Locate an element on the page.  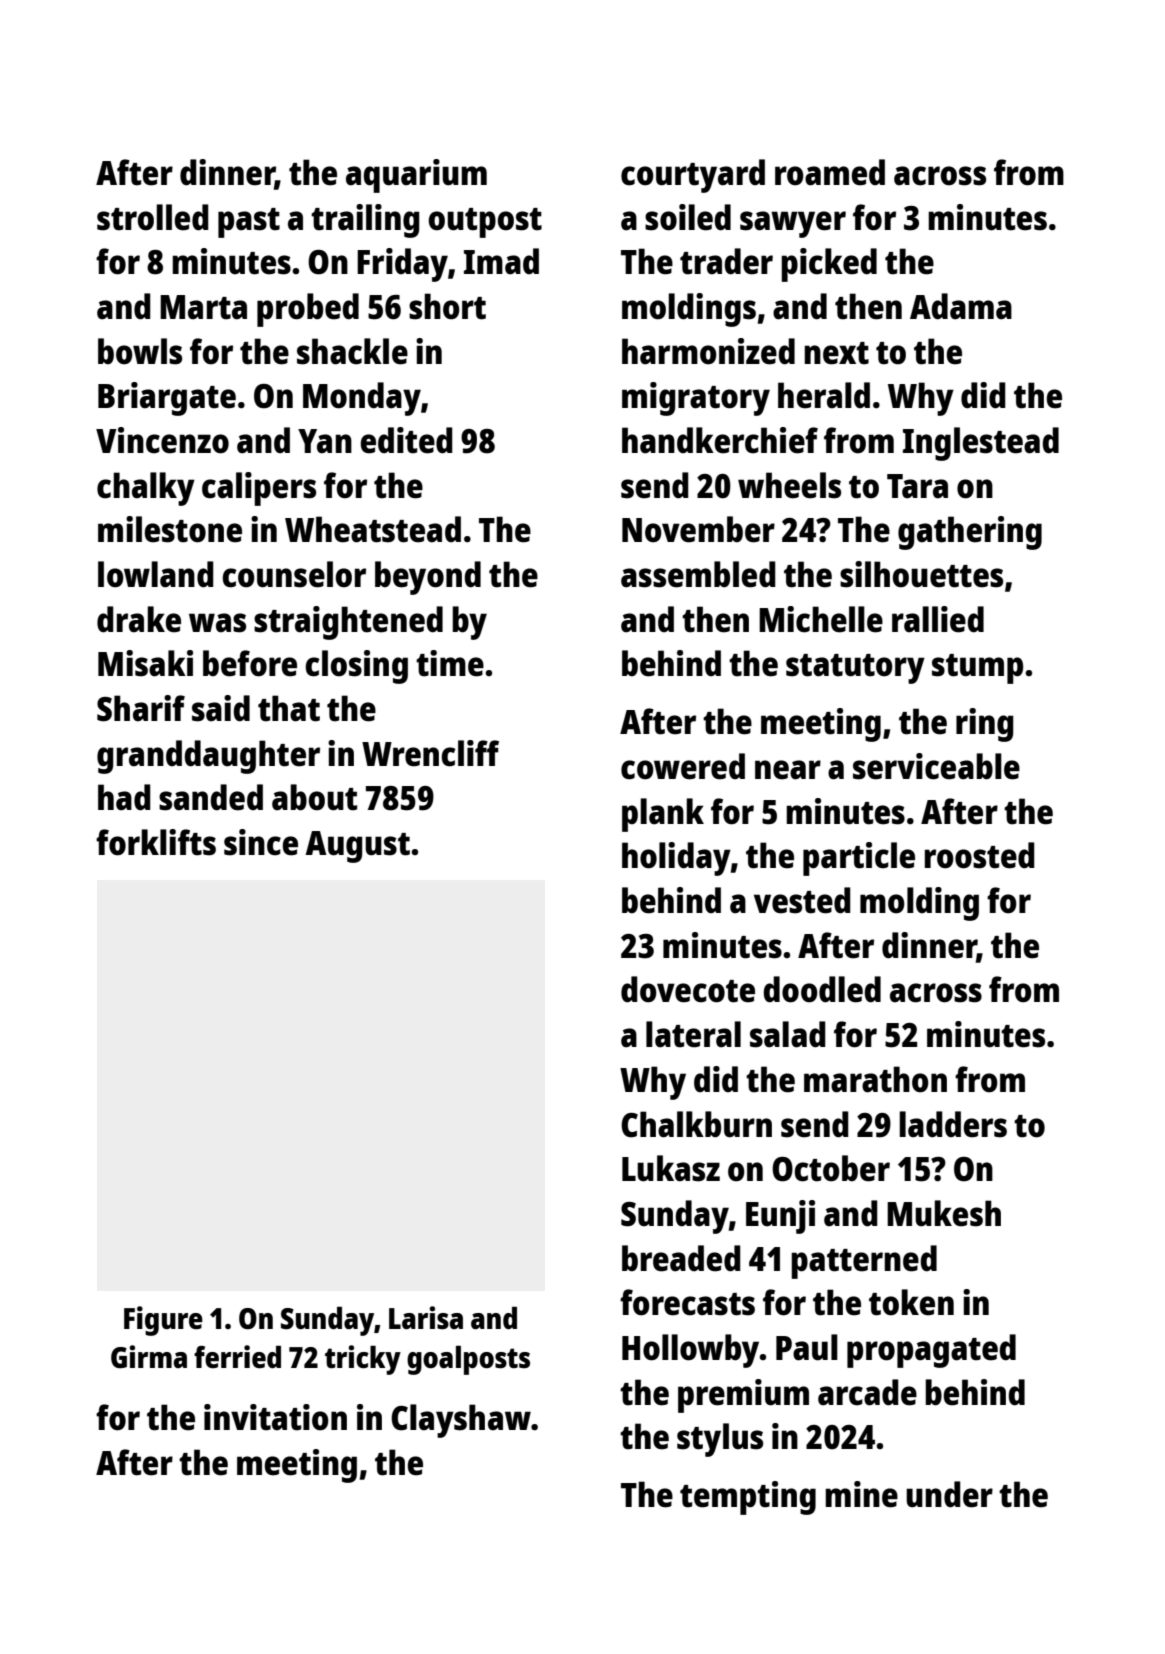
Hollowby is located at coordinates (691, 1351).
